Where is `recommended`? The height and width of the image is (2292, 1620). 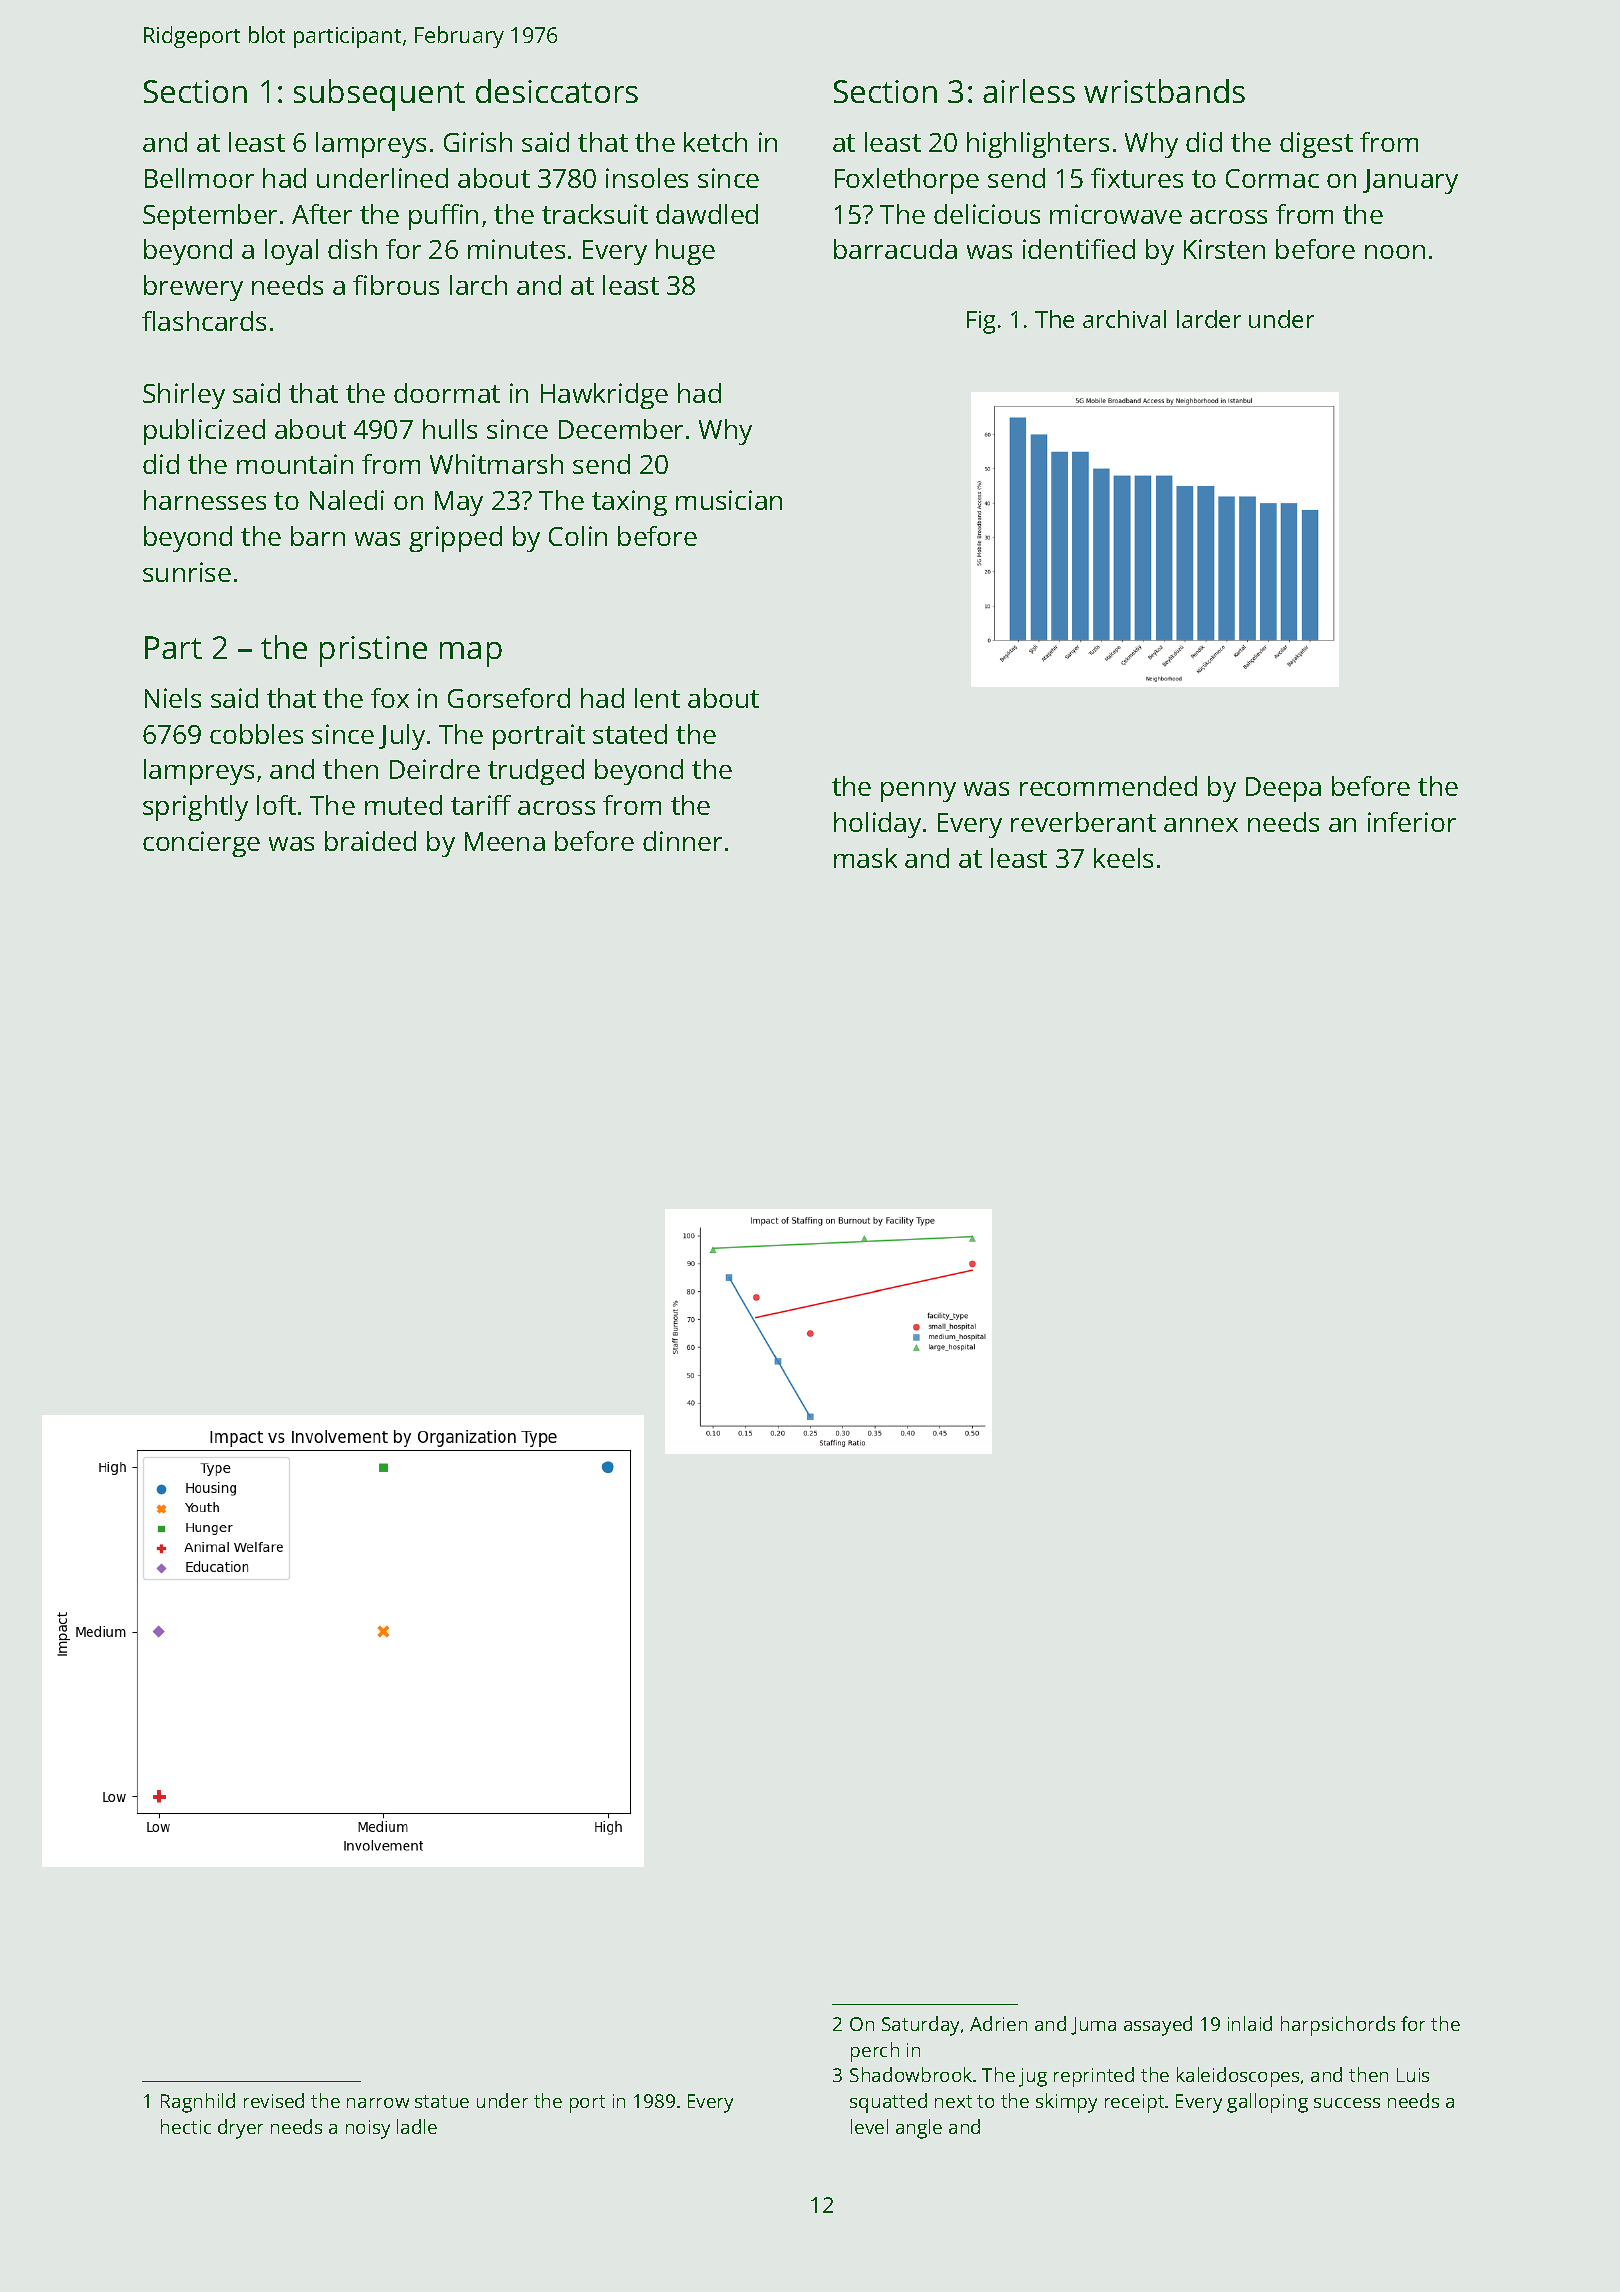
recommended is located at coordinates (1108, 786).
